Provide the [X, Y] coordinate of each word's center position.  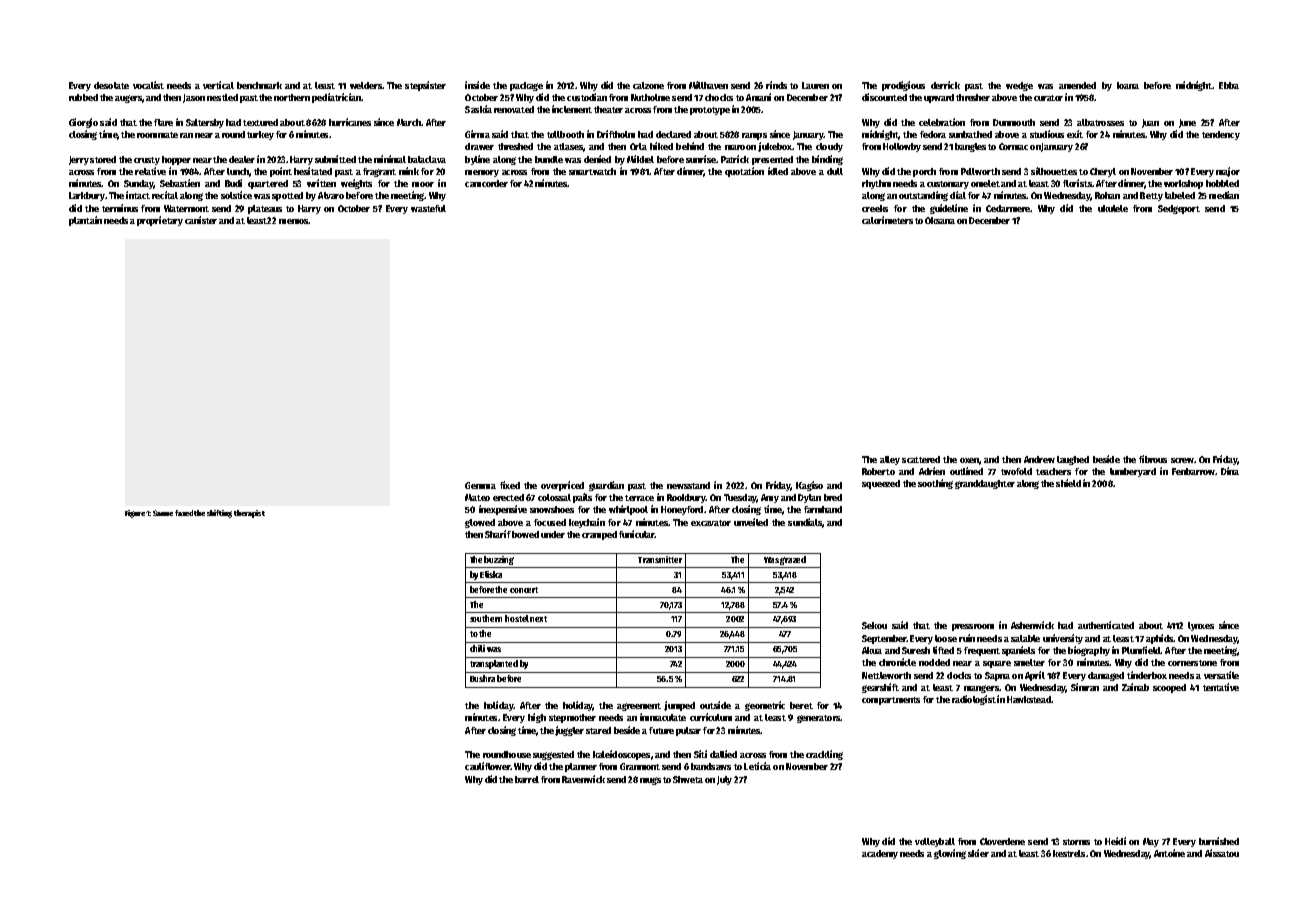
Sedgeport [1179, 209]
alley [890, 460]
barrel [527, 779]
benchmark [259, 85]
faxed [184, 513]
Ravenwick [583, 779]
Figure [135, 514]
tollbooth [565, 134]
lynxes [1201, 626]
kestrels [1069, 853]
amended [1077, 85]
